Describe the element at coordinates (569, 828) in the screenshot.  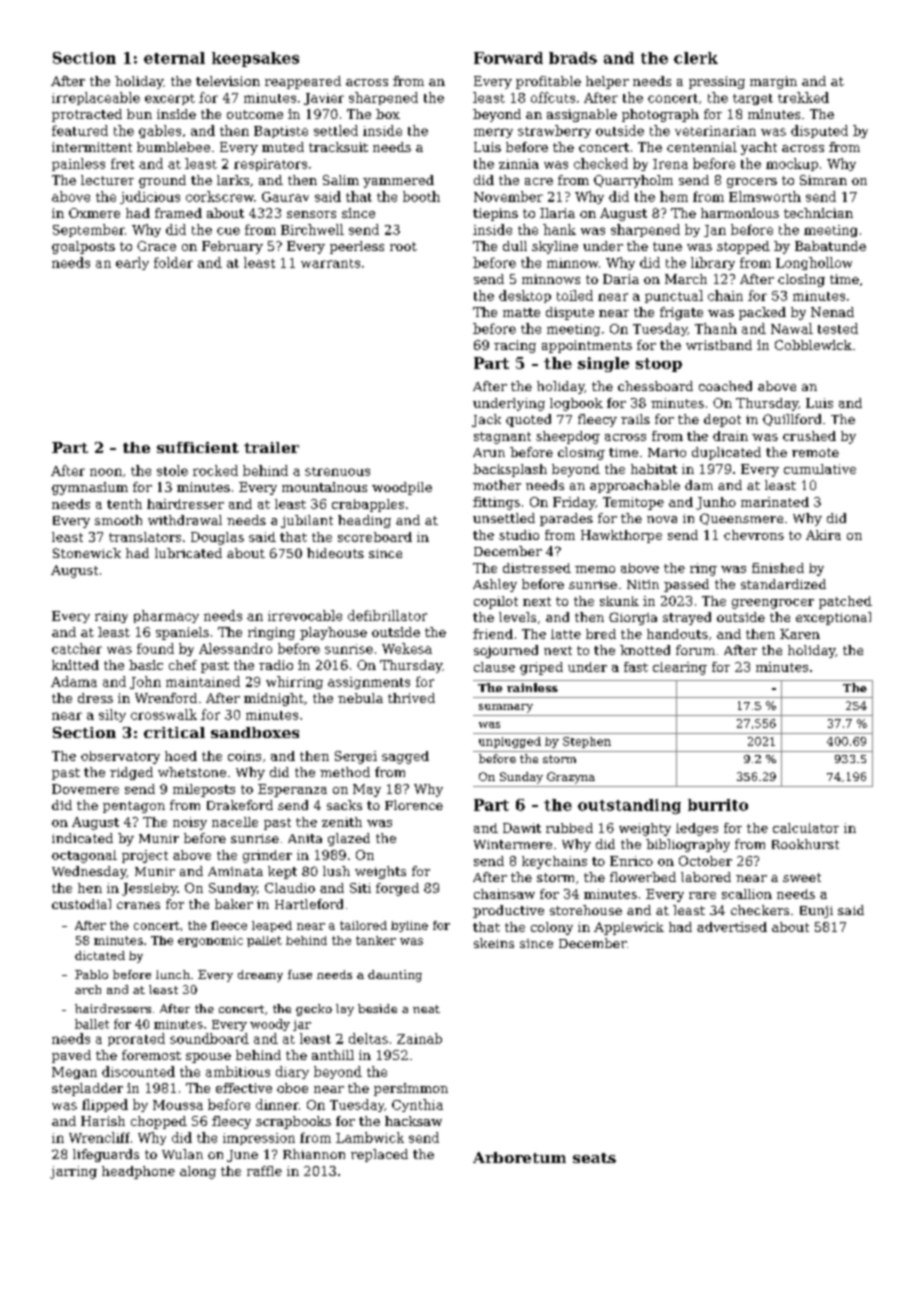
I see `rubbed` at that location.
